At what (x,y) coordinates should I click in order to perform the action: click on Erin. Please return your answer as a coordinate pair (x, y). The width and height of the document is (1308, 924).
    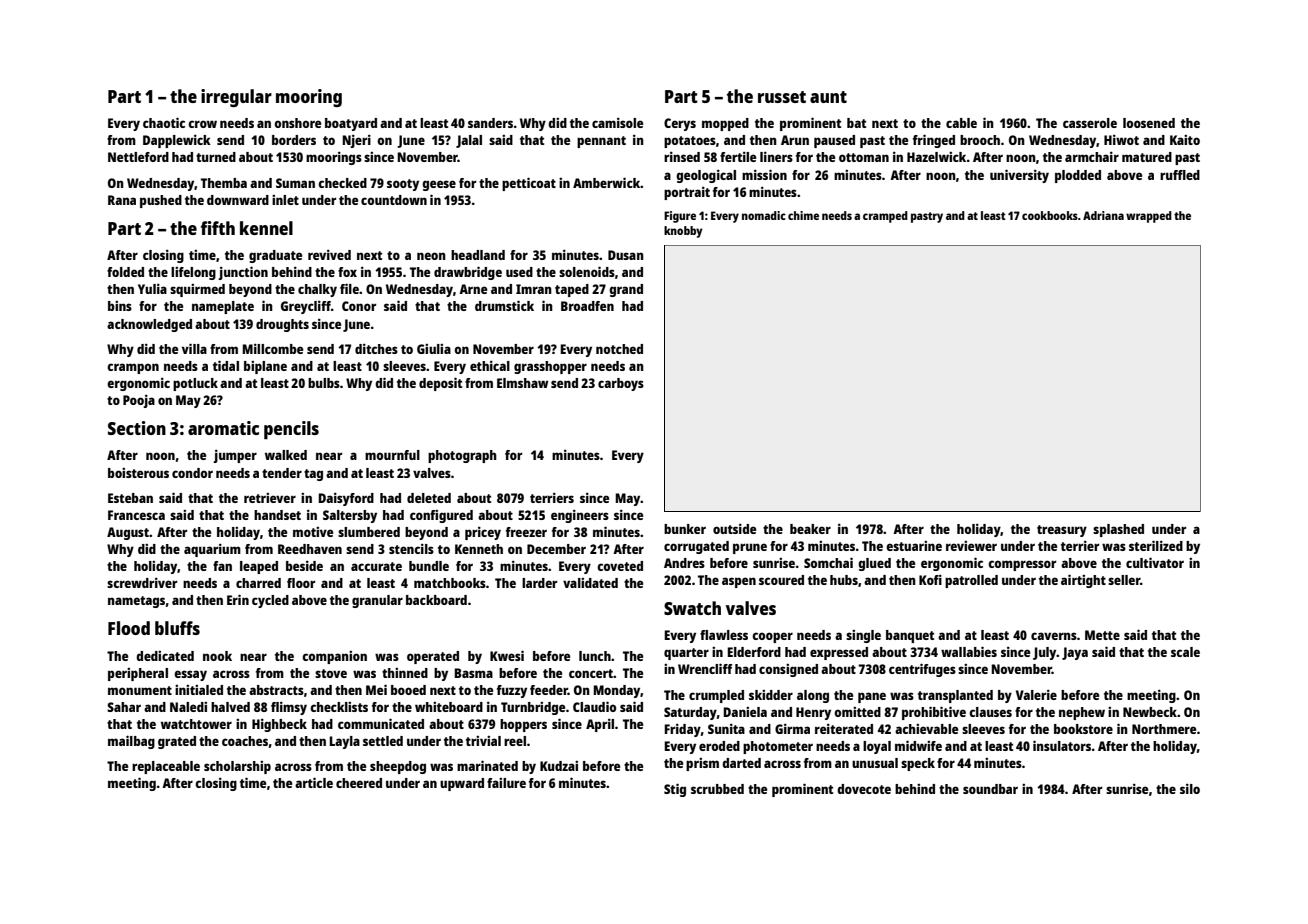
    Looking at the image, I should click on (238, 599).
